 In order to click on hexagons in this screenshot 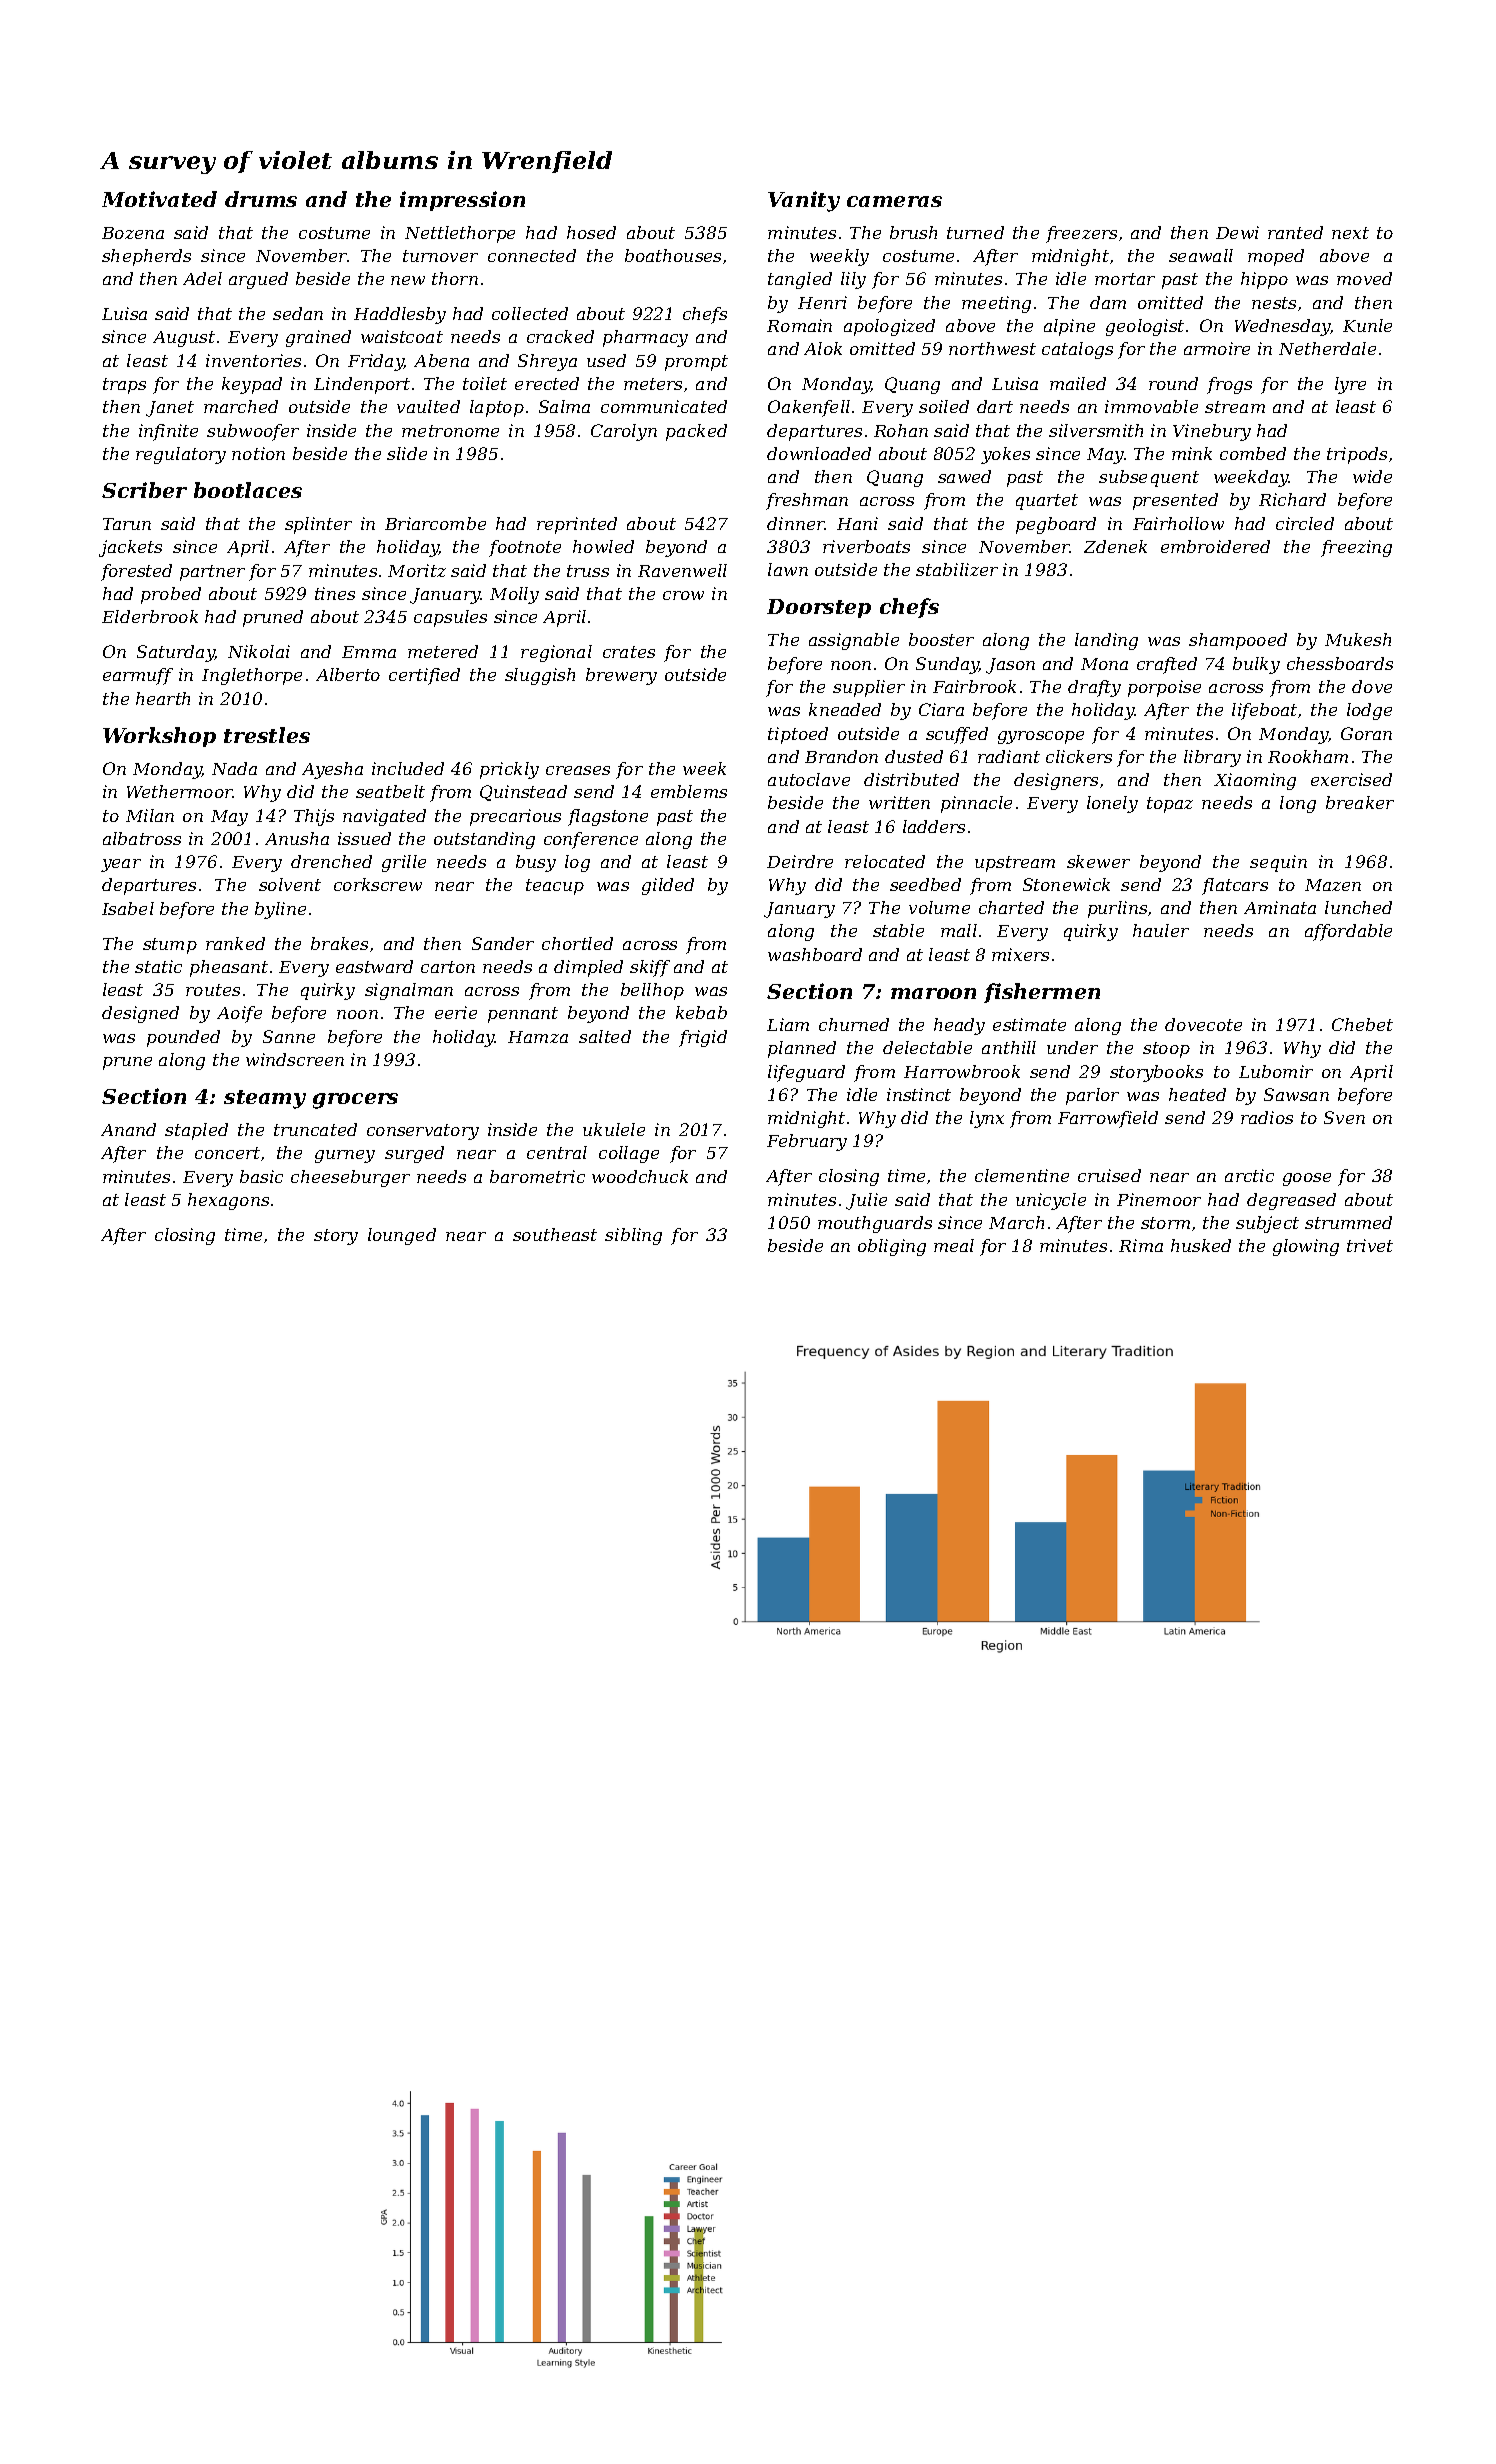, I will do `click(228, 1201)`.
